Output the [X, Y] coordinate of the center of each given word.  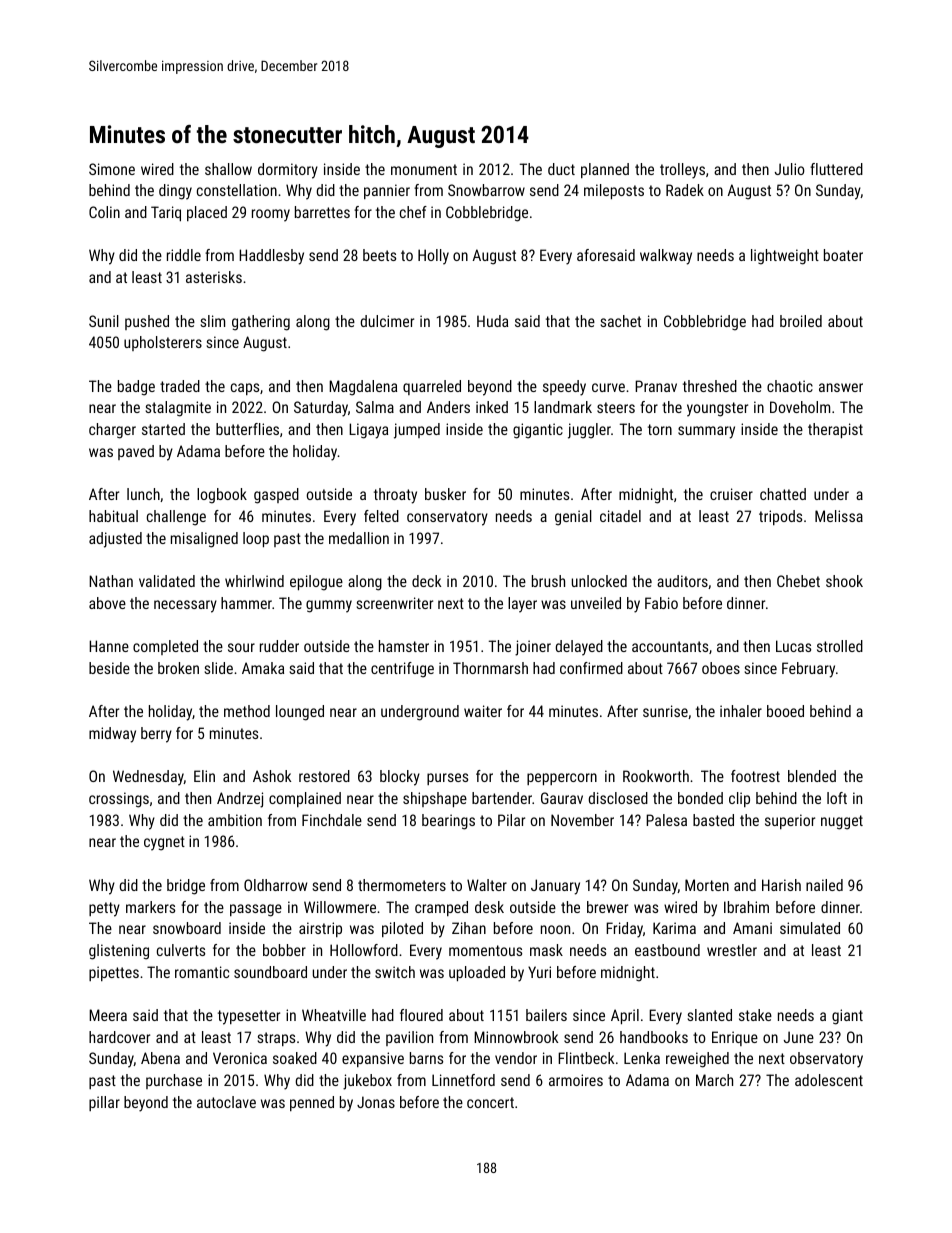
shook [844, 581]
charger [112, 431]
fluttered [836, 169]
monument [424, 169]
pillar [104, 1103]
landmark [563, 407]
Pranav [656, 386]
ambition [235, 820]
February [808, 670]
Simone [112, 169]
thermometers [402, 885]
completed [165, 647]
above [107, 603]
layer [522, 605]
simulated [810, 928]
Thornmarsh [490, 668]
